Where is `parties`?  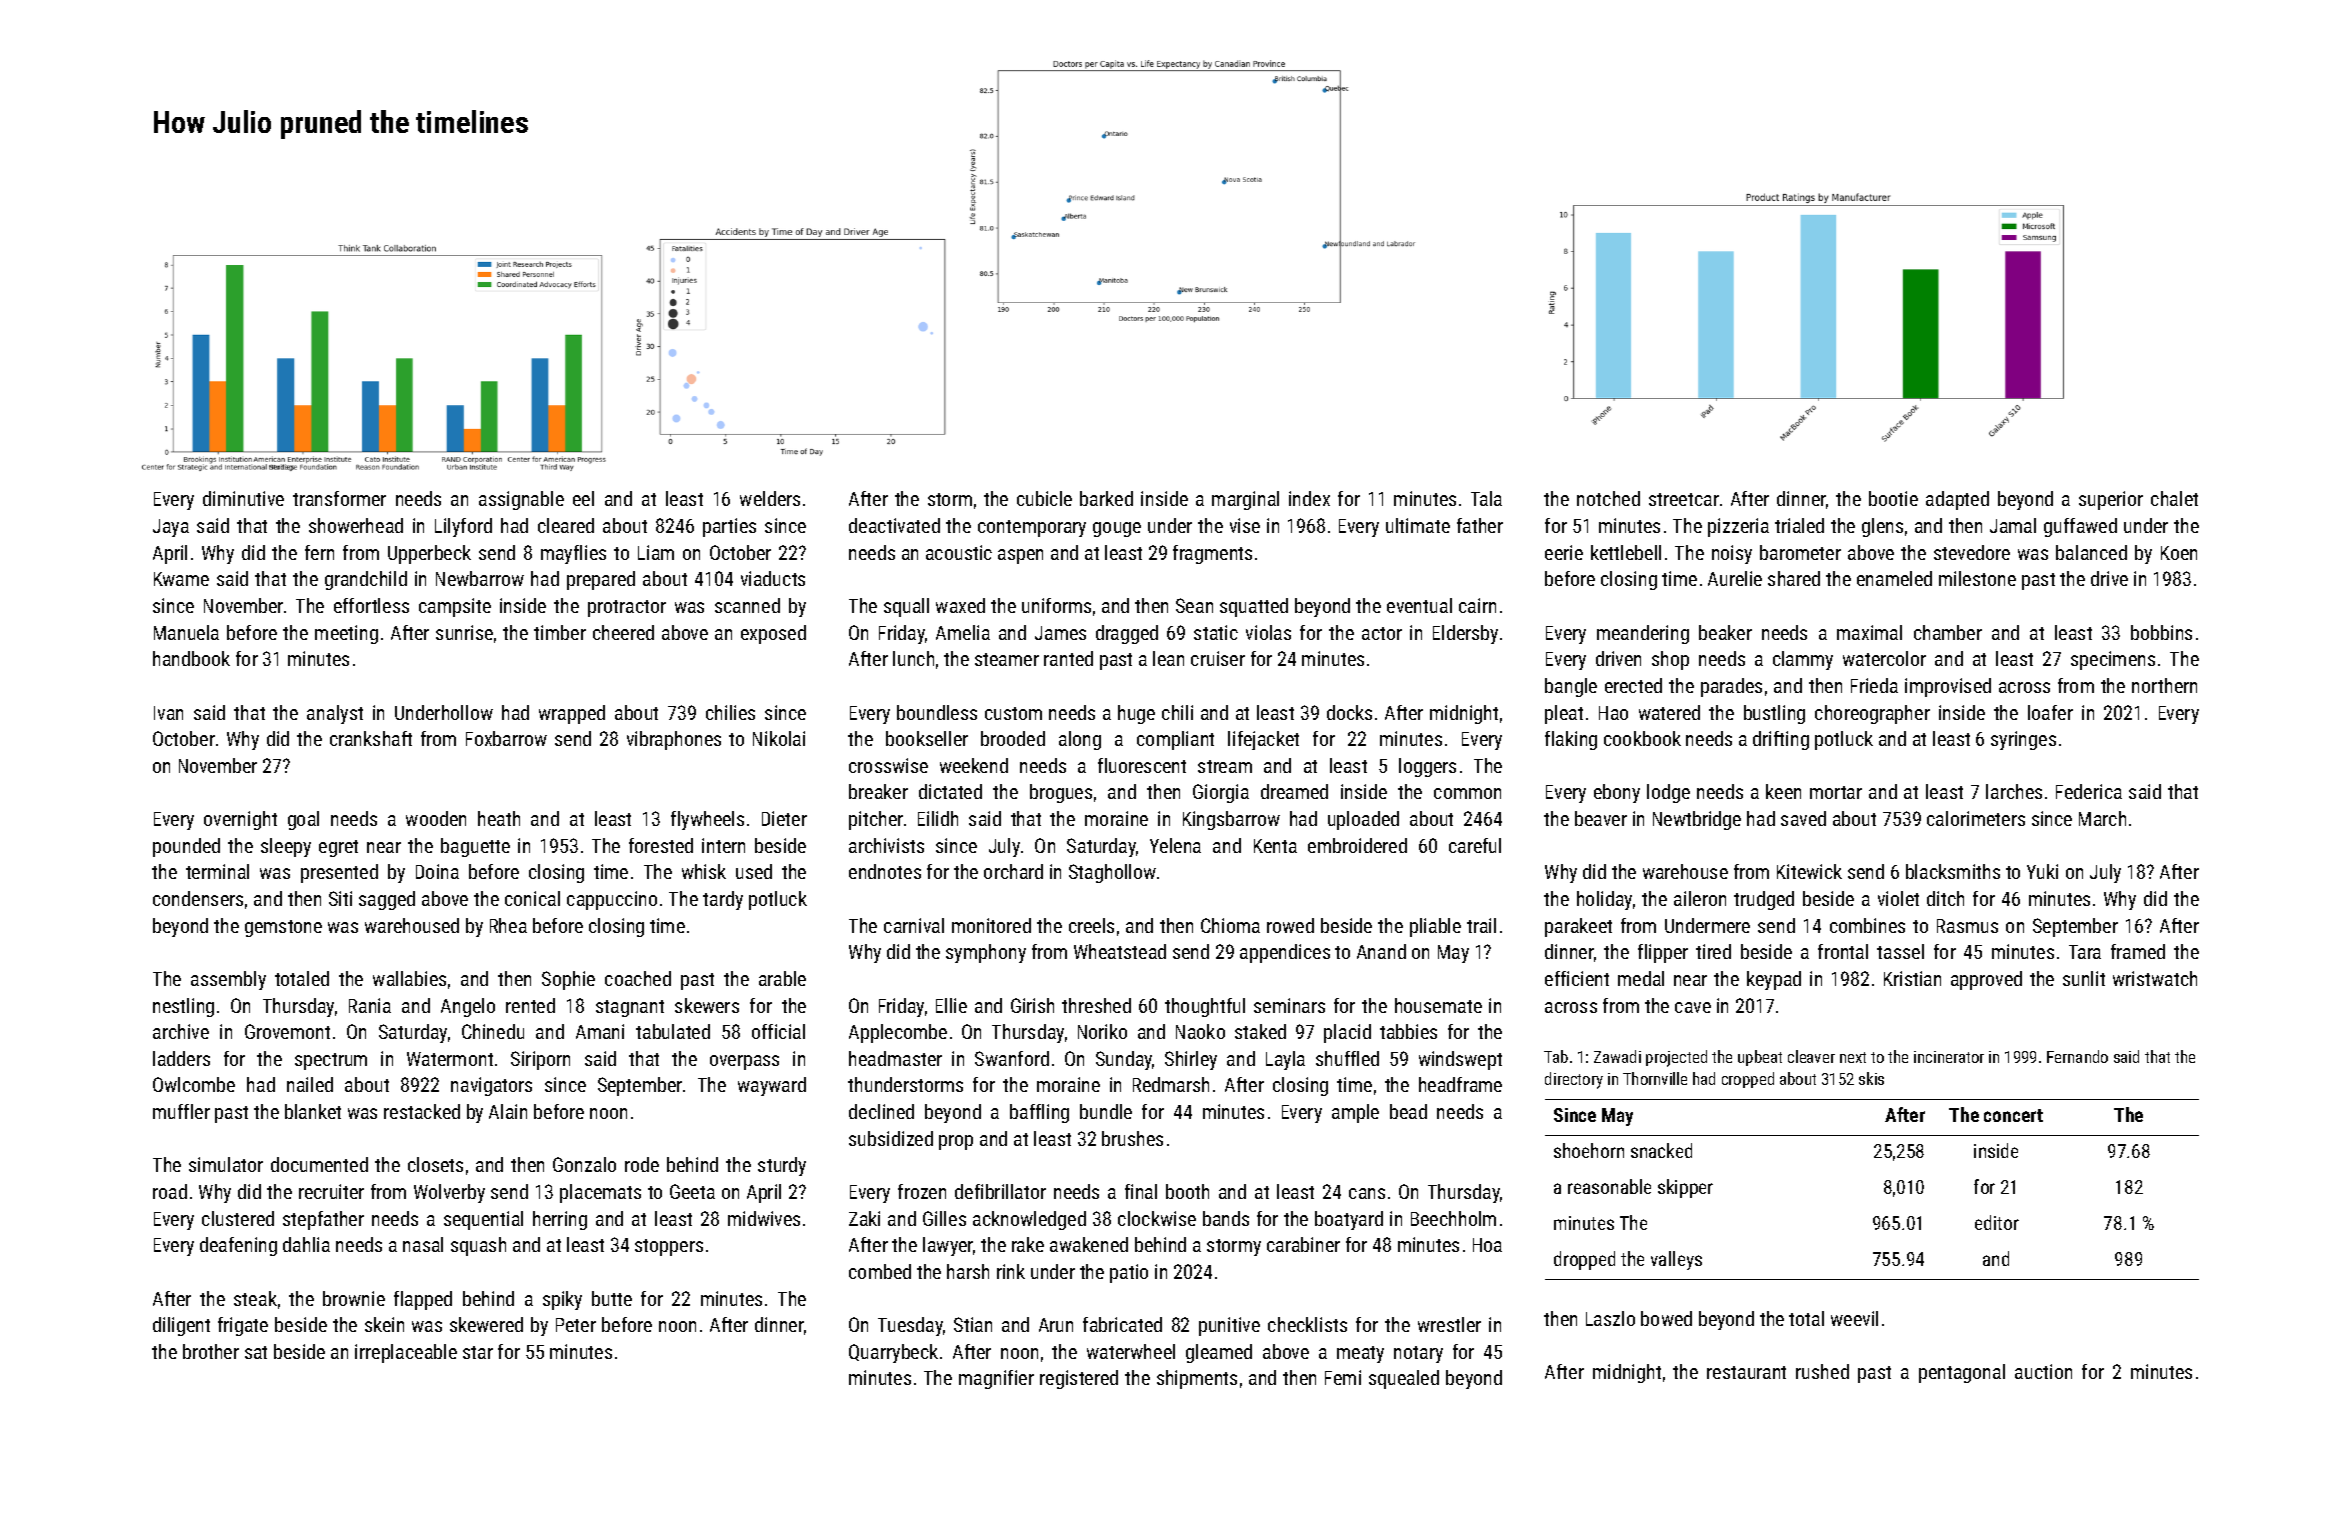 parties is located at coordinates (729, 527).
